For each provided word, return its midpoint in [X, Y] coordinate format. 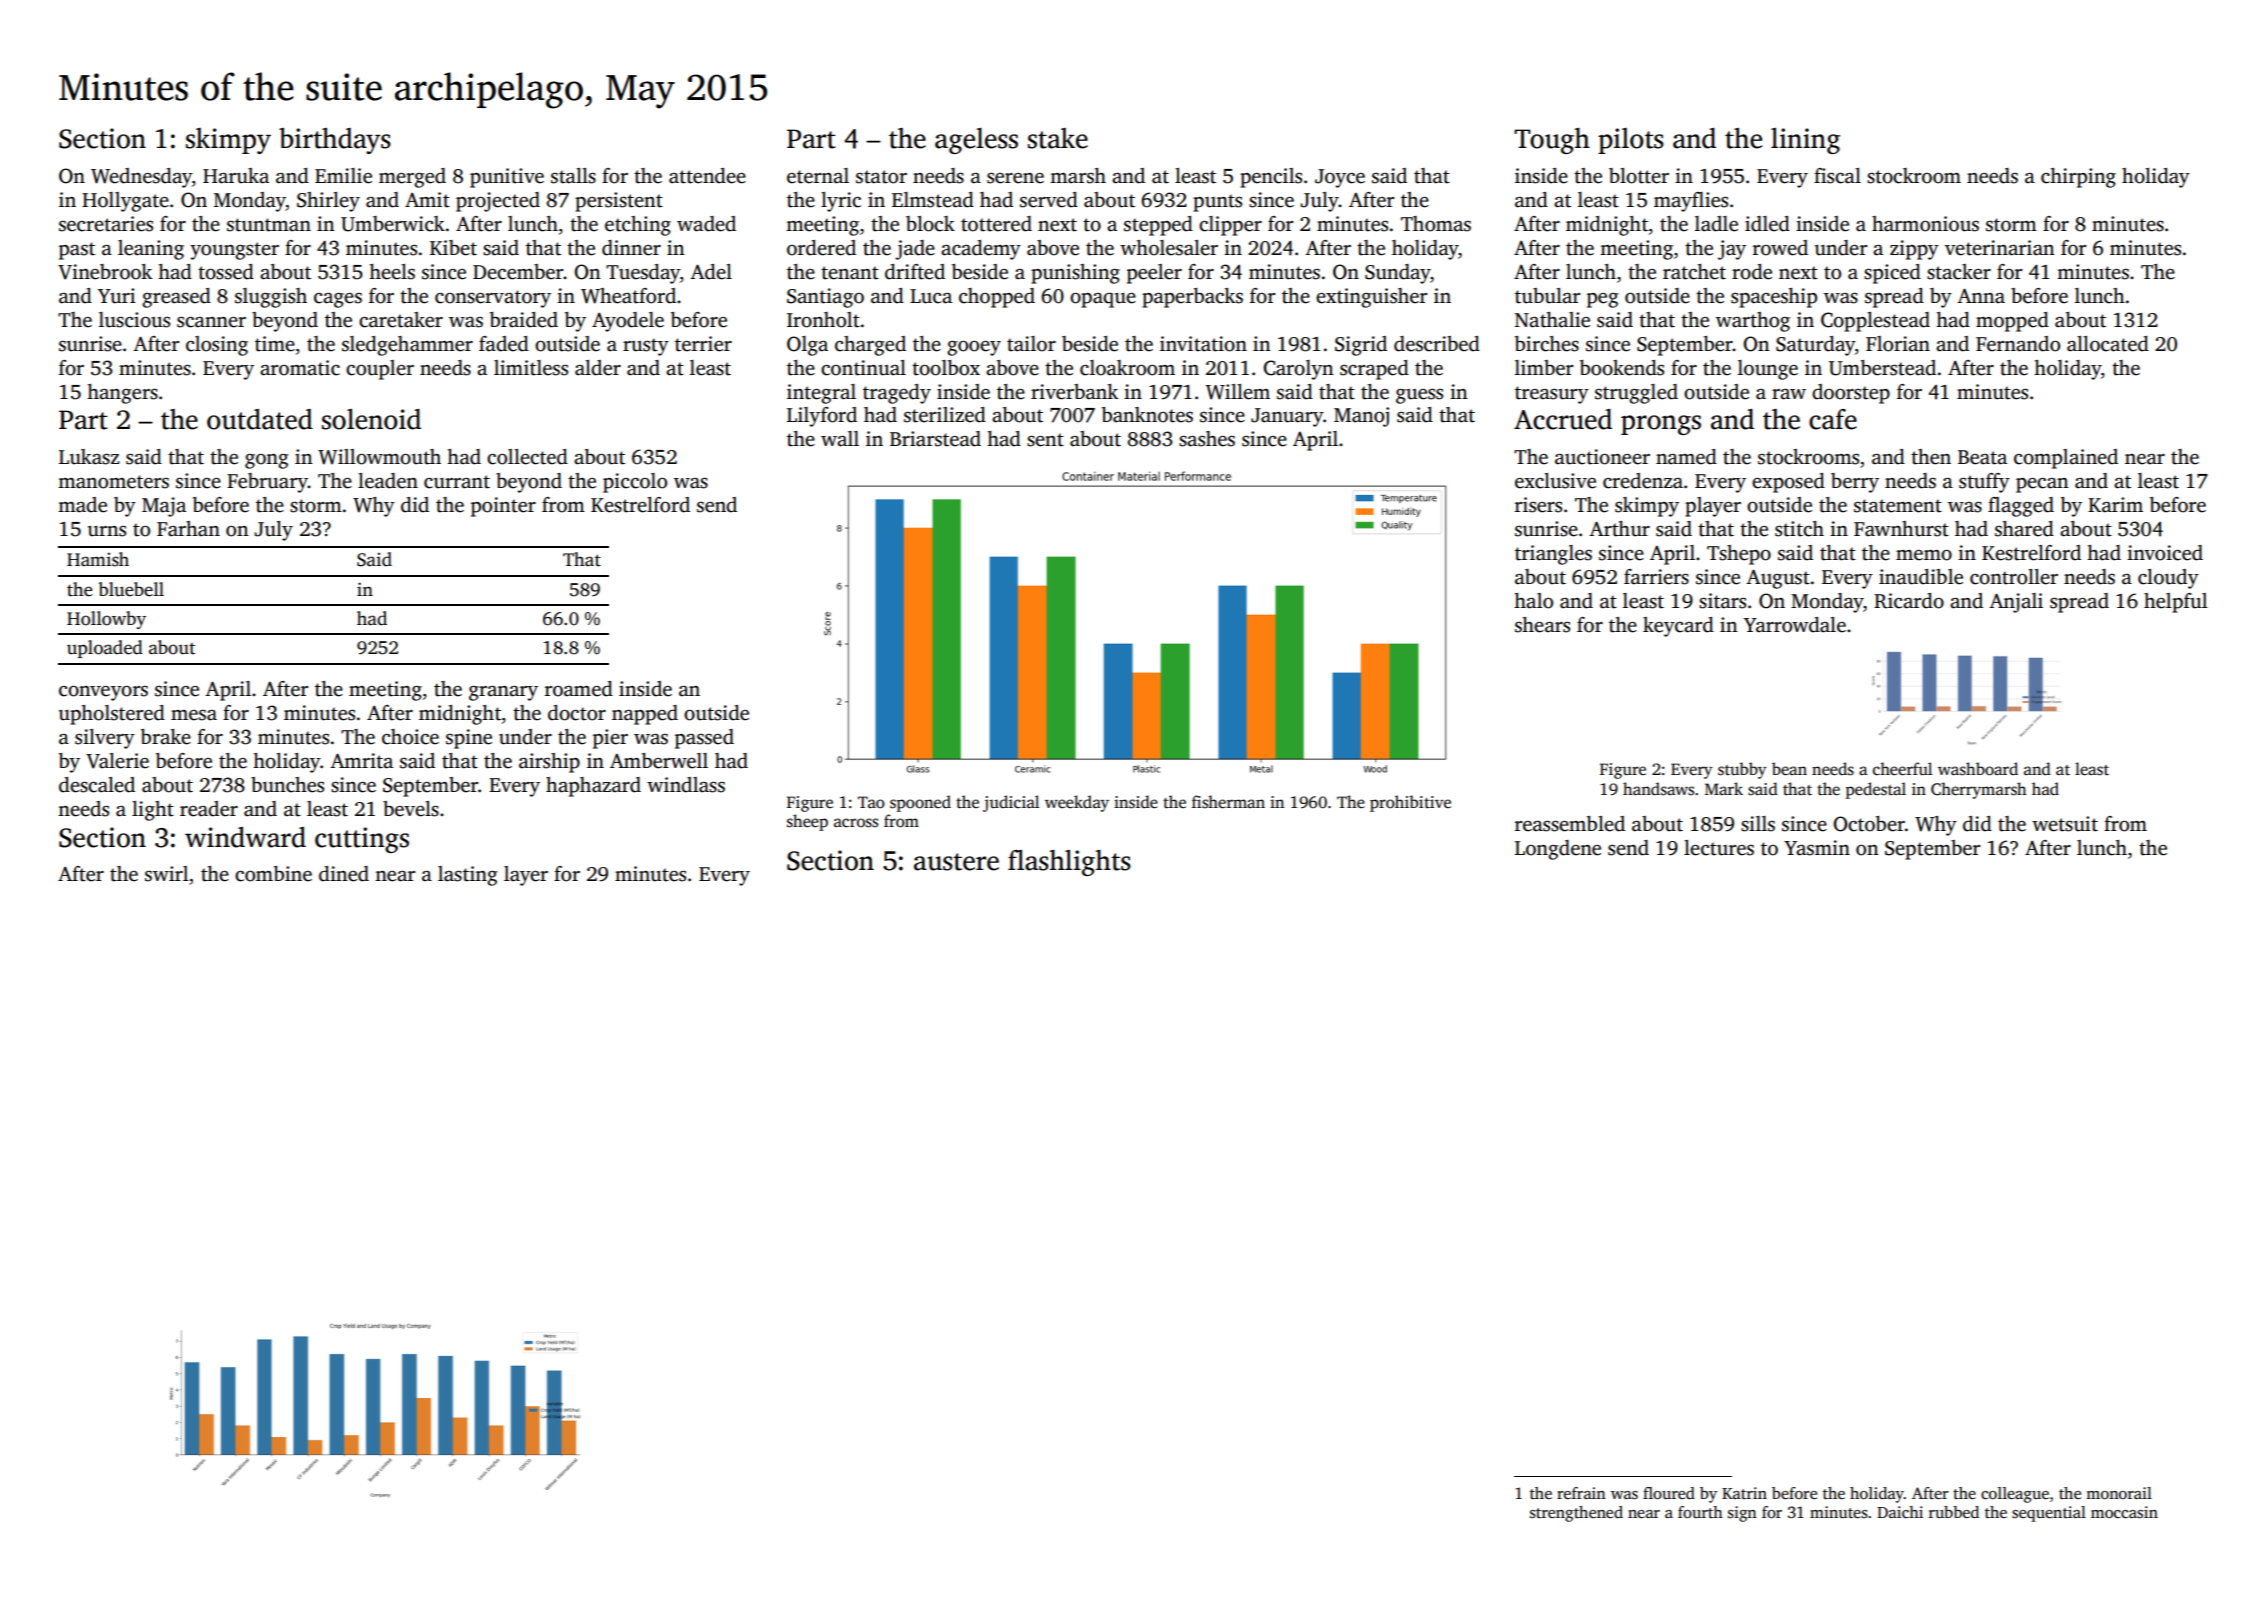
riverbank [1074, 392]
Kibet [453, 248]
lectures [1719, 848]
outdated [260, 419]
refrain [1581, 1493]
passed [704, 739]
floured [1669, 1493]
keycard [1678, 627]
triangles [1553, 555]
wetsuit [2065, 824]
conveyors [103, 693]
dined [344, 874]
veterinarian [2000, 248]
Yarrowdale [1795, 625]
